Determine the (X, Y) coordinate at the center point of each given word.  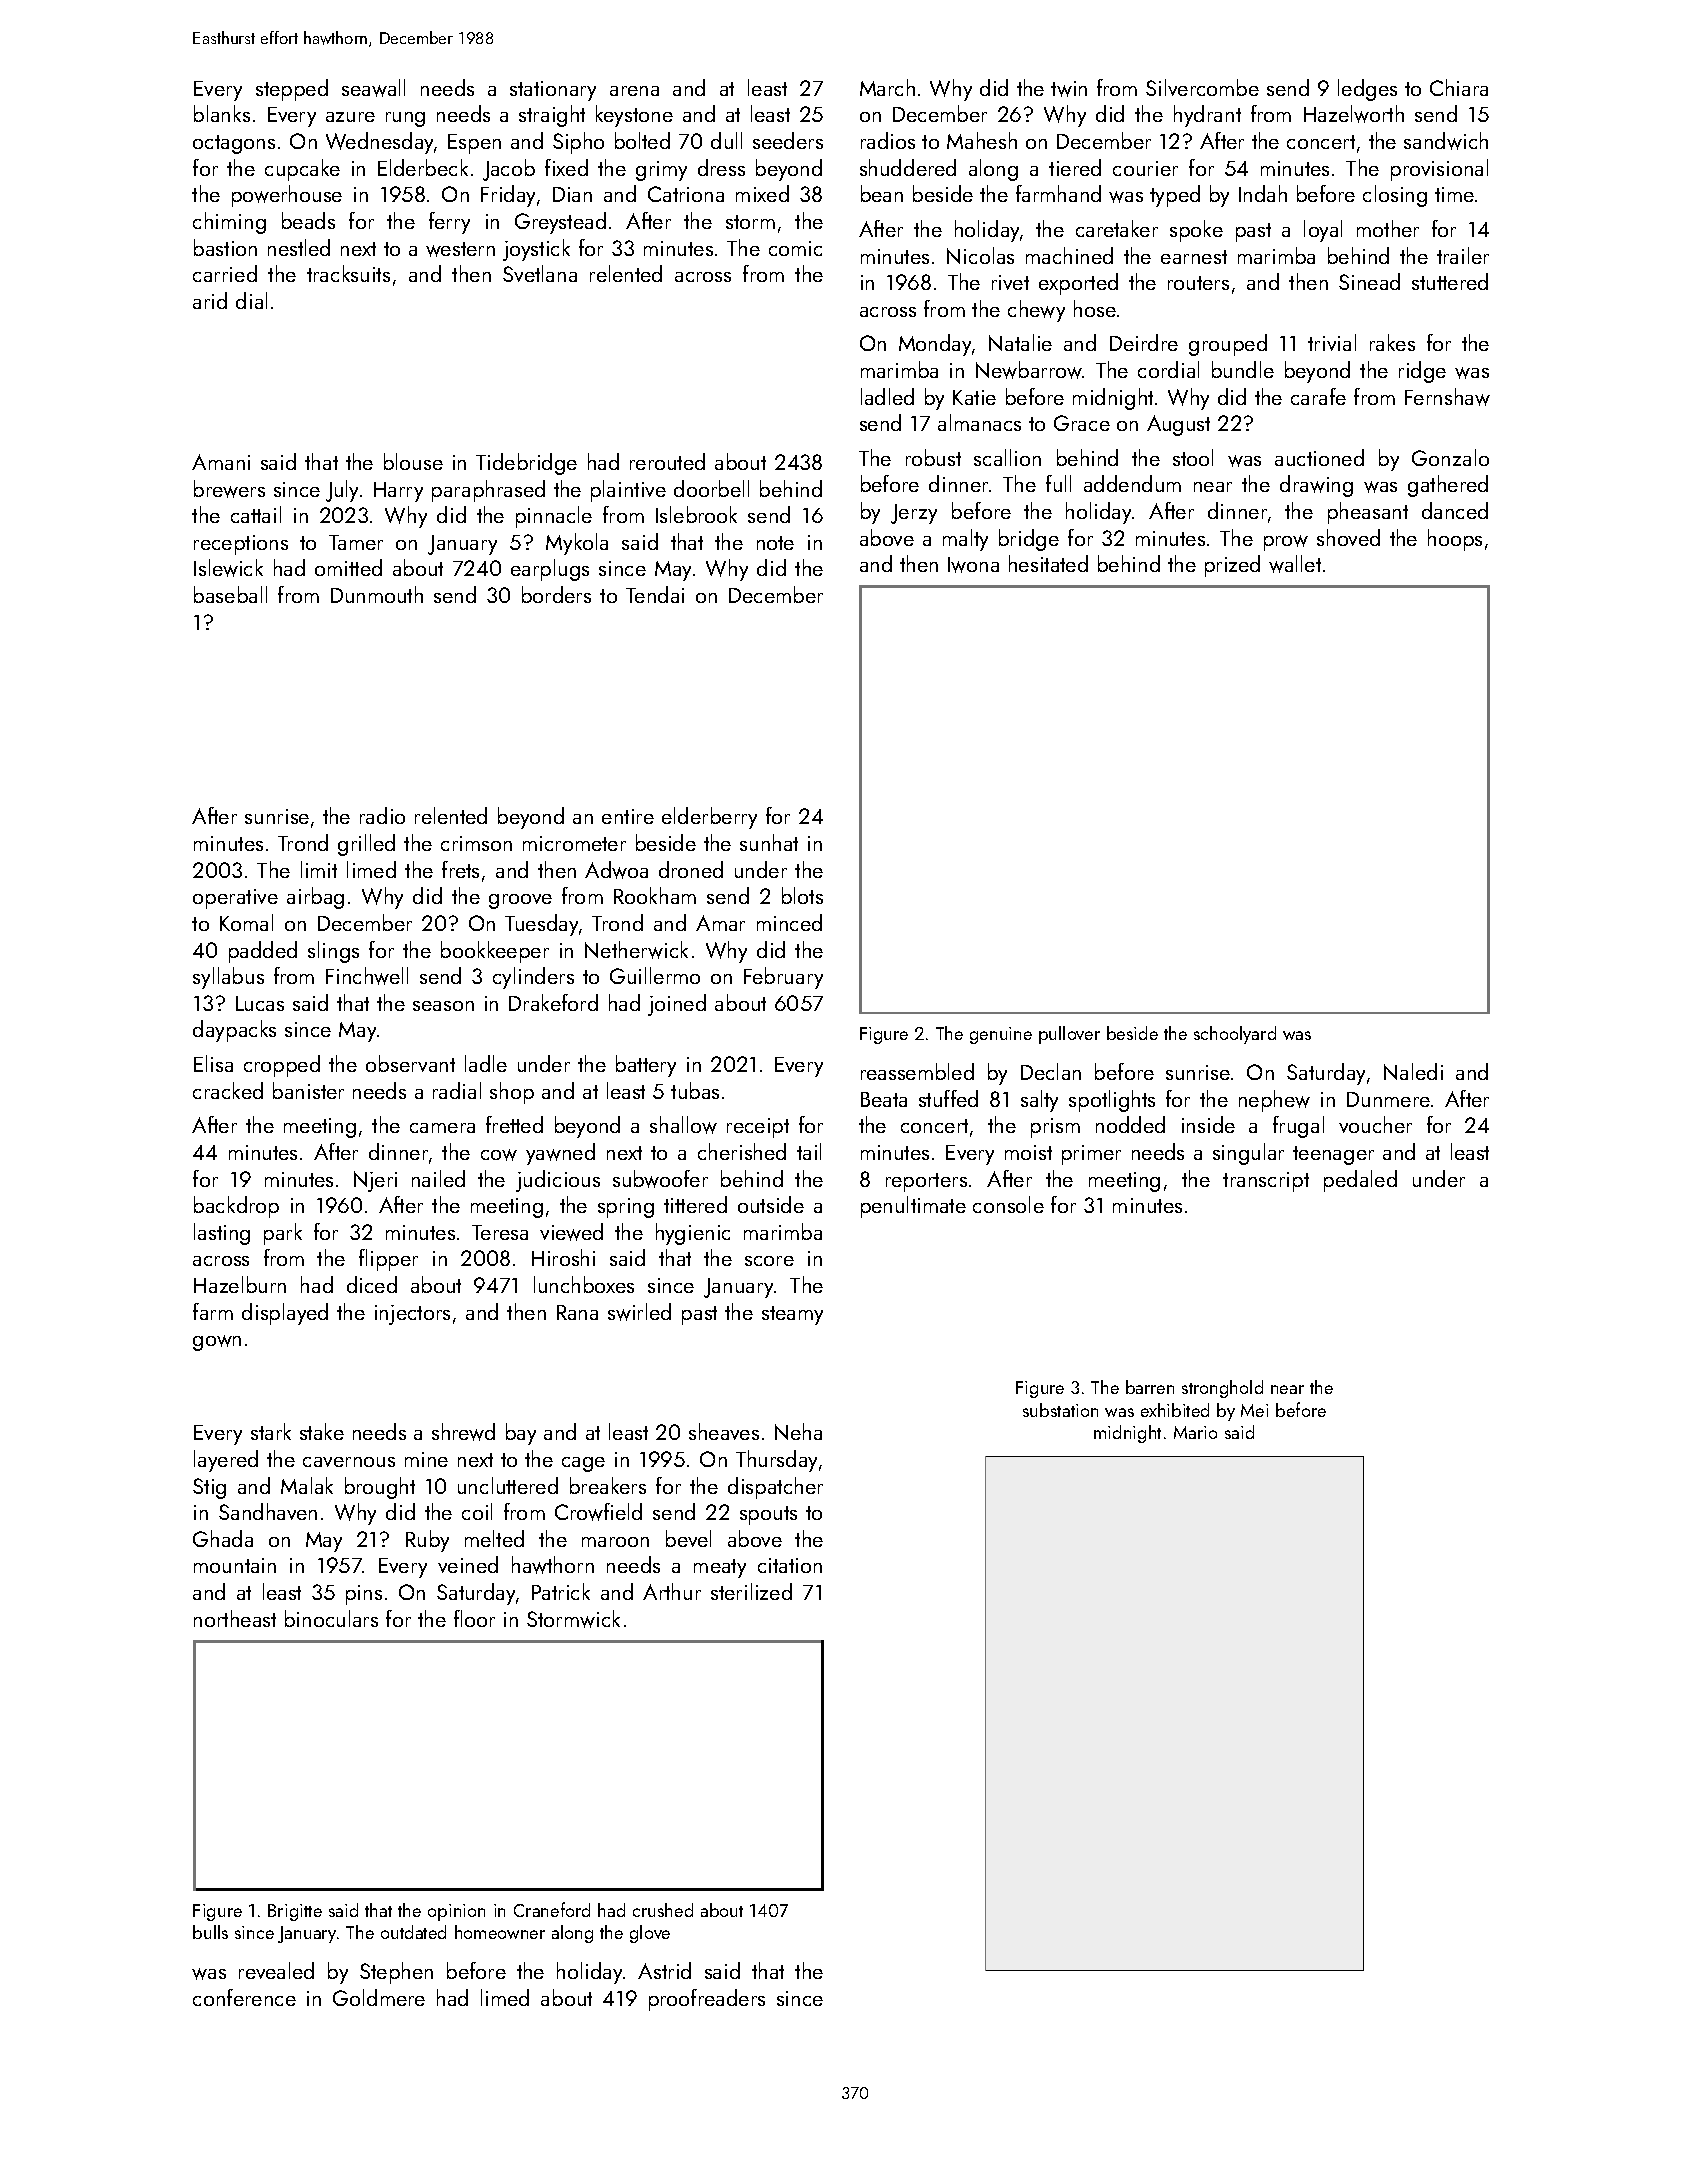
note (775, 543)
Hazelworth (1354, 114)
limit (319, 869)
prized (1232, 566)
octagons (234, 144)
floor (474, 1618)
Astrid (664, 1970)
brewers (229, 489)
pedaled (1360, 1181)
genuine (1001, 1035)
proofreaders (707, 2000)
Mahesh (982, 140)
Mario (1195, 1432)
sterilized (751, 1591)
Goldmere (379, 1997)
